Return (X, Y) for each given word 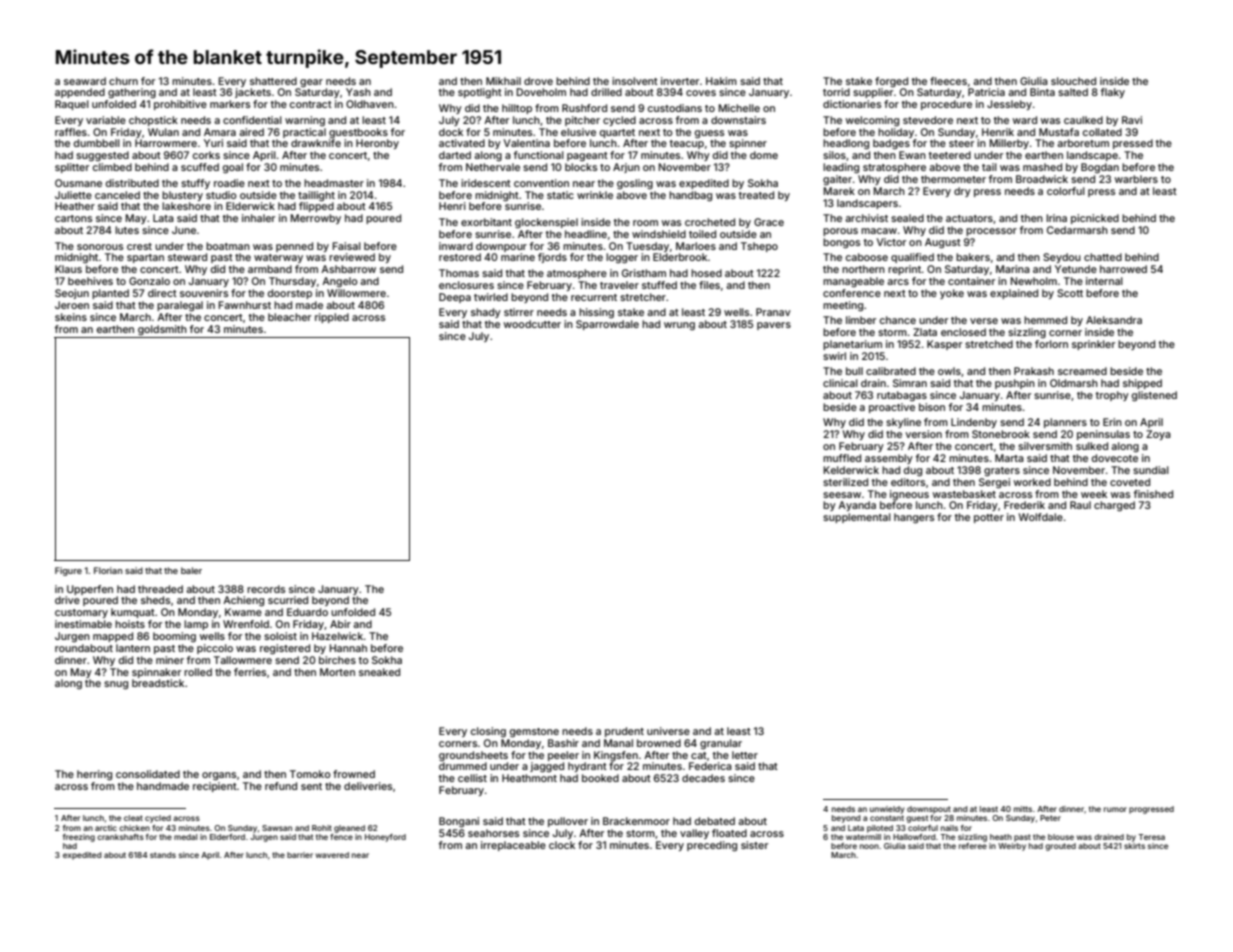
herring (94, 775)
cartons (73, 218)
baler (191, 570)
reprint (905, 270)
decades (703, 778)
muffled (842, 458)
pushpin (1015, 384)
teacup (687, 144)
